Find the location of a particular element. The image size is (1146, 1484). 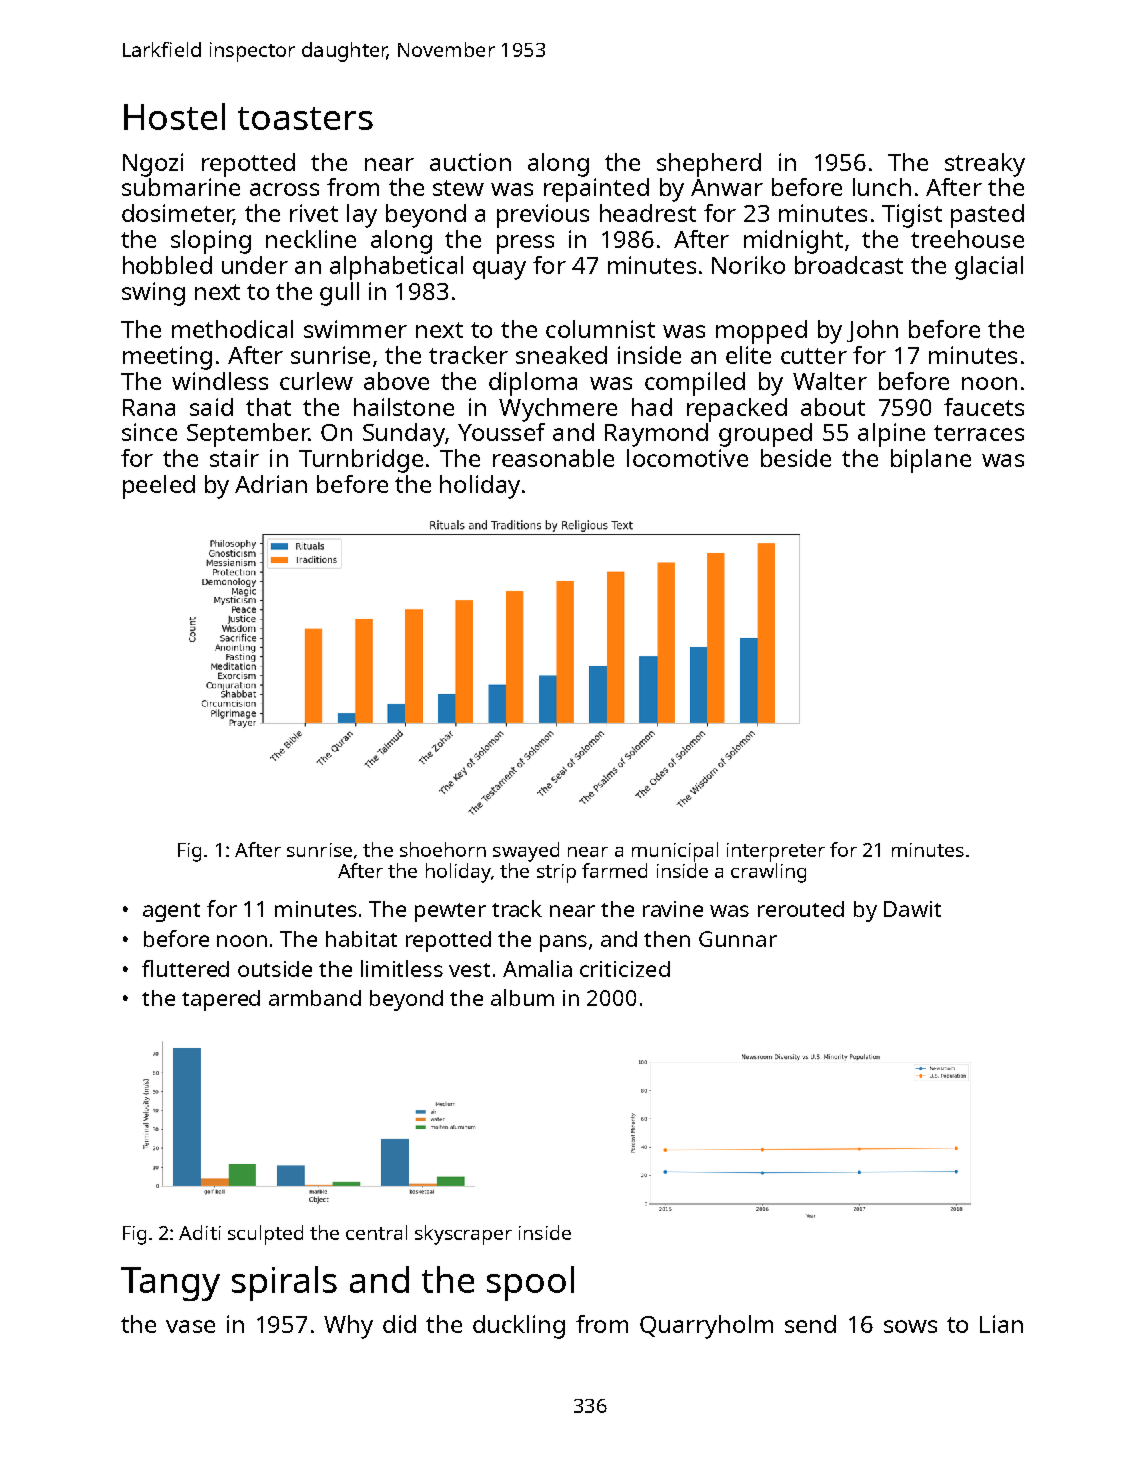

swayed is located at coordinates (526, 852).
